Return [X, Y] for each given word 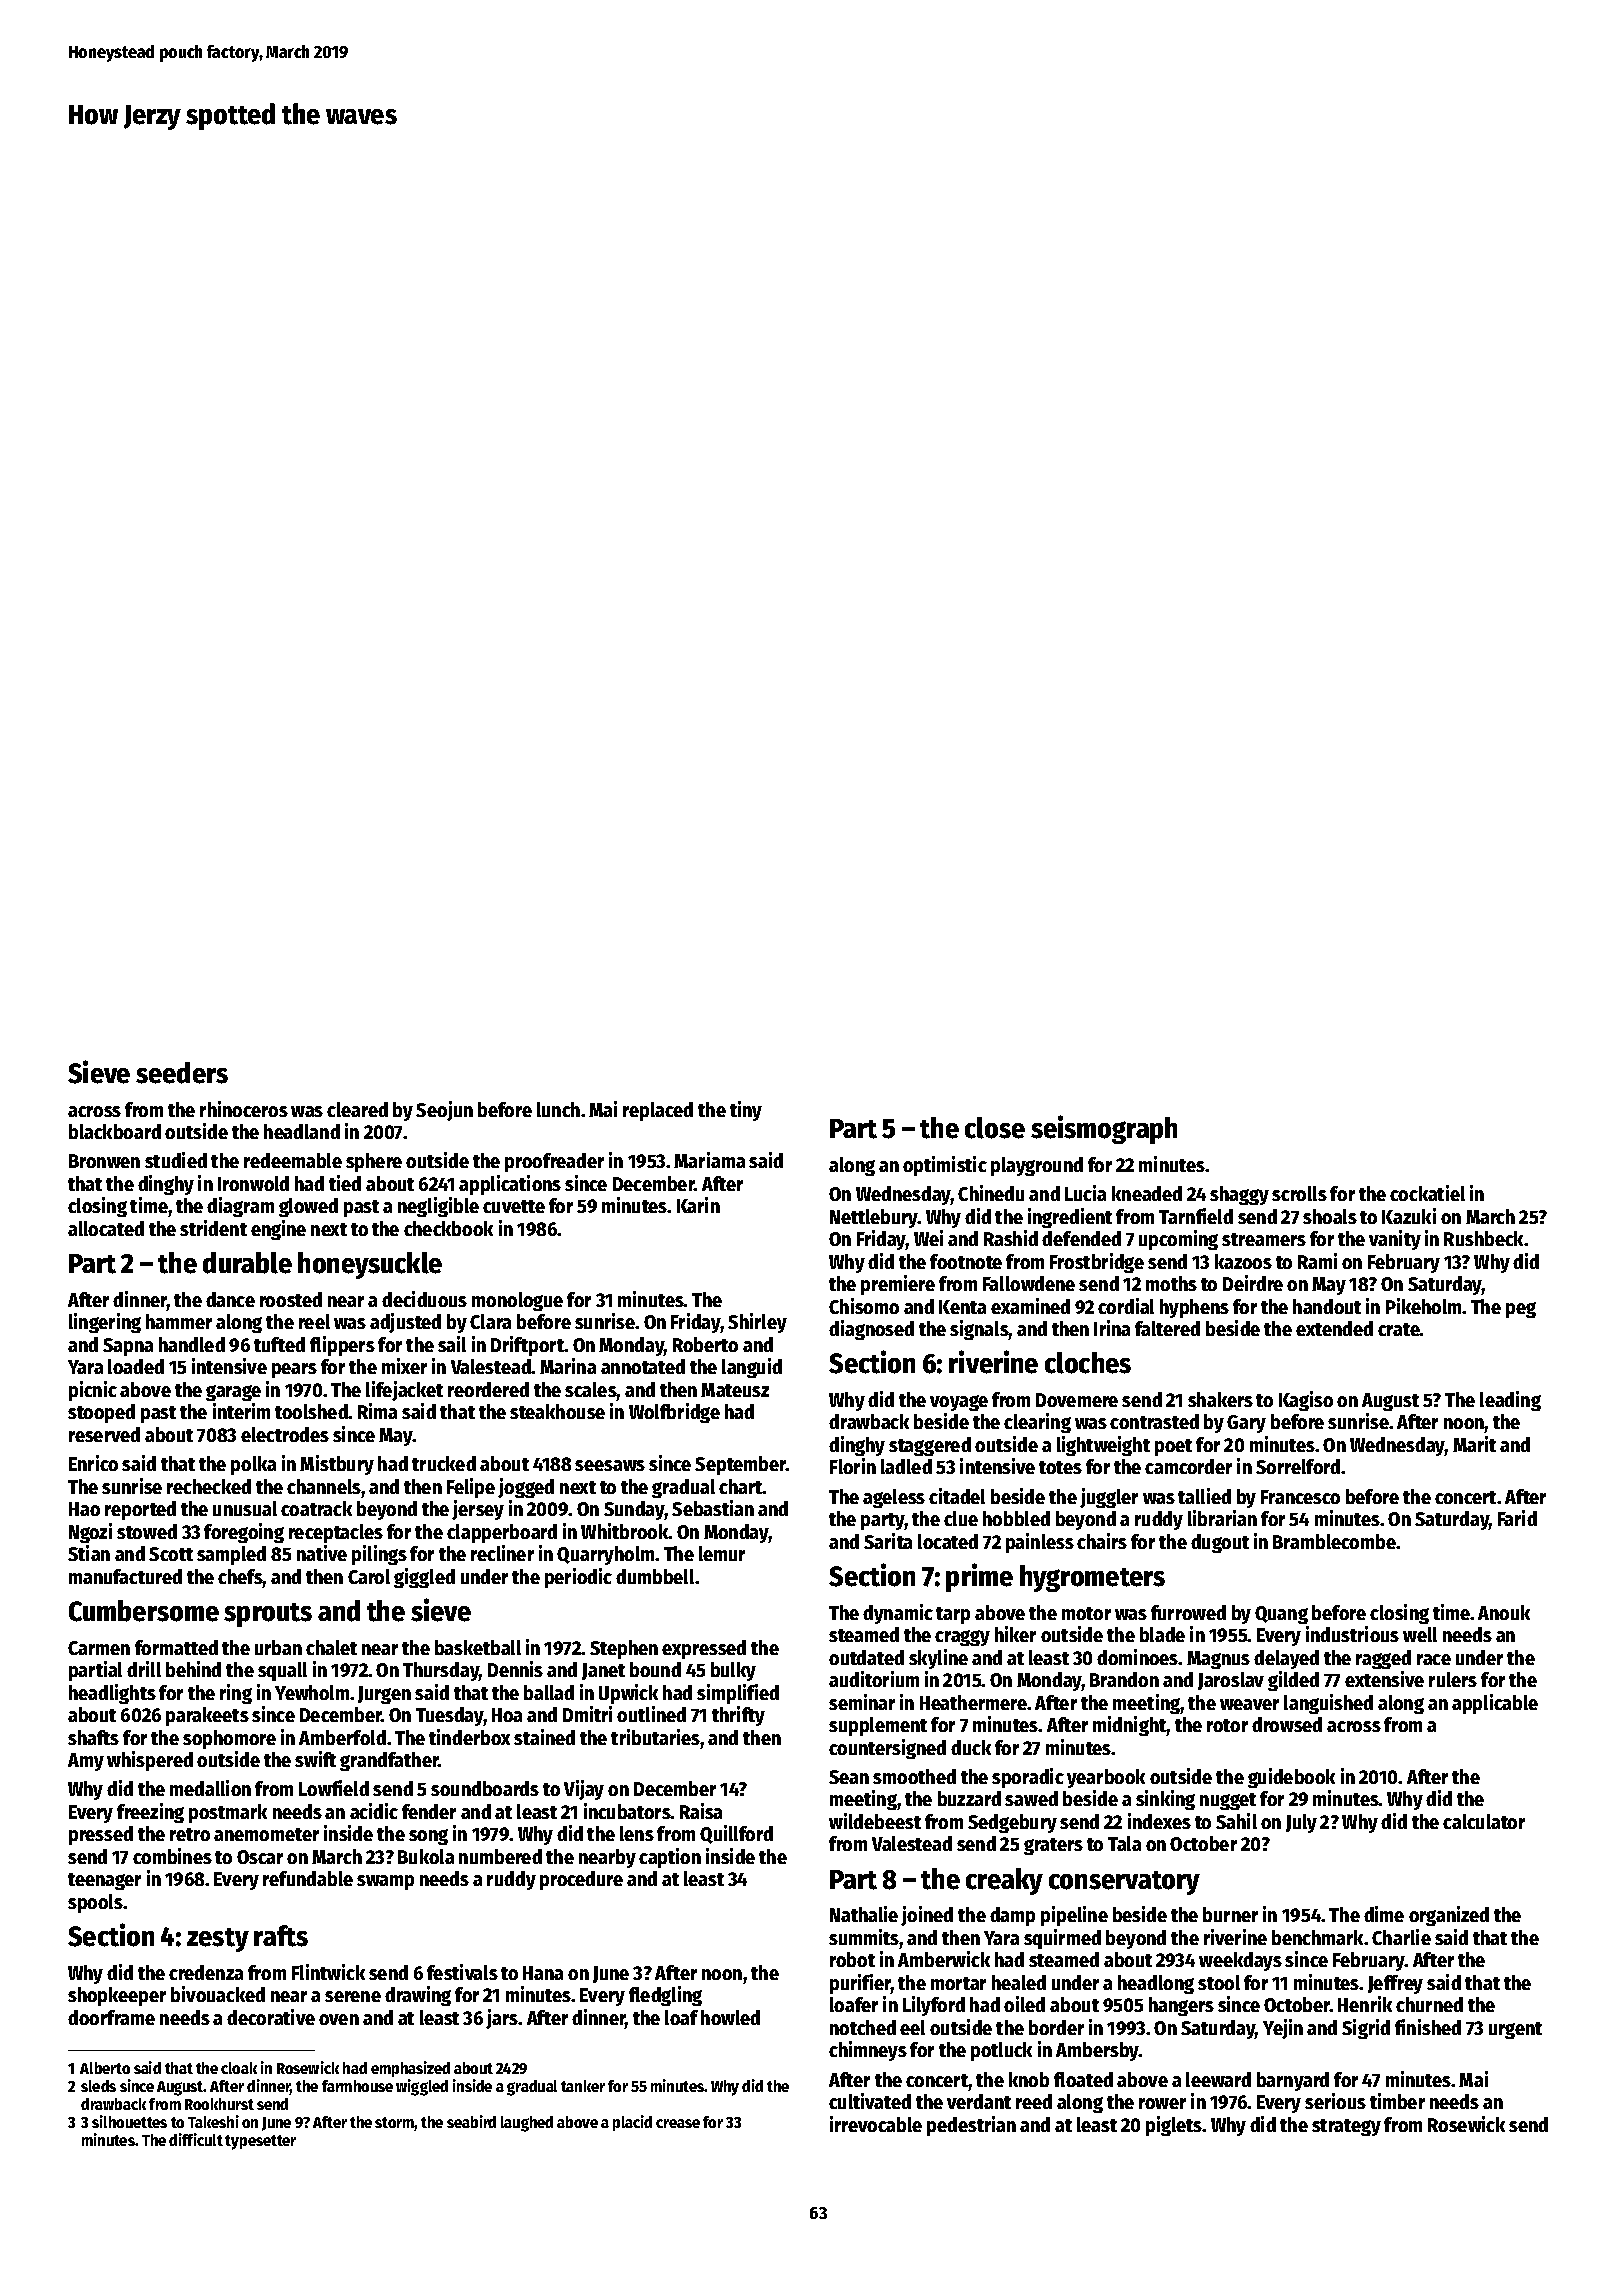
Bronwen [104, 1161]
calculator [1484, 1821]
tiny [746, 1111]
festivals [462, 1972]
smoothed [914, 1776]
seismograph [1104, 1129]
